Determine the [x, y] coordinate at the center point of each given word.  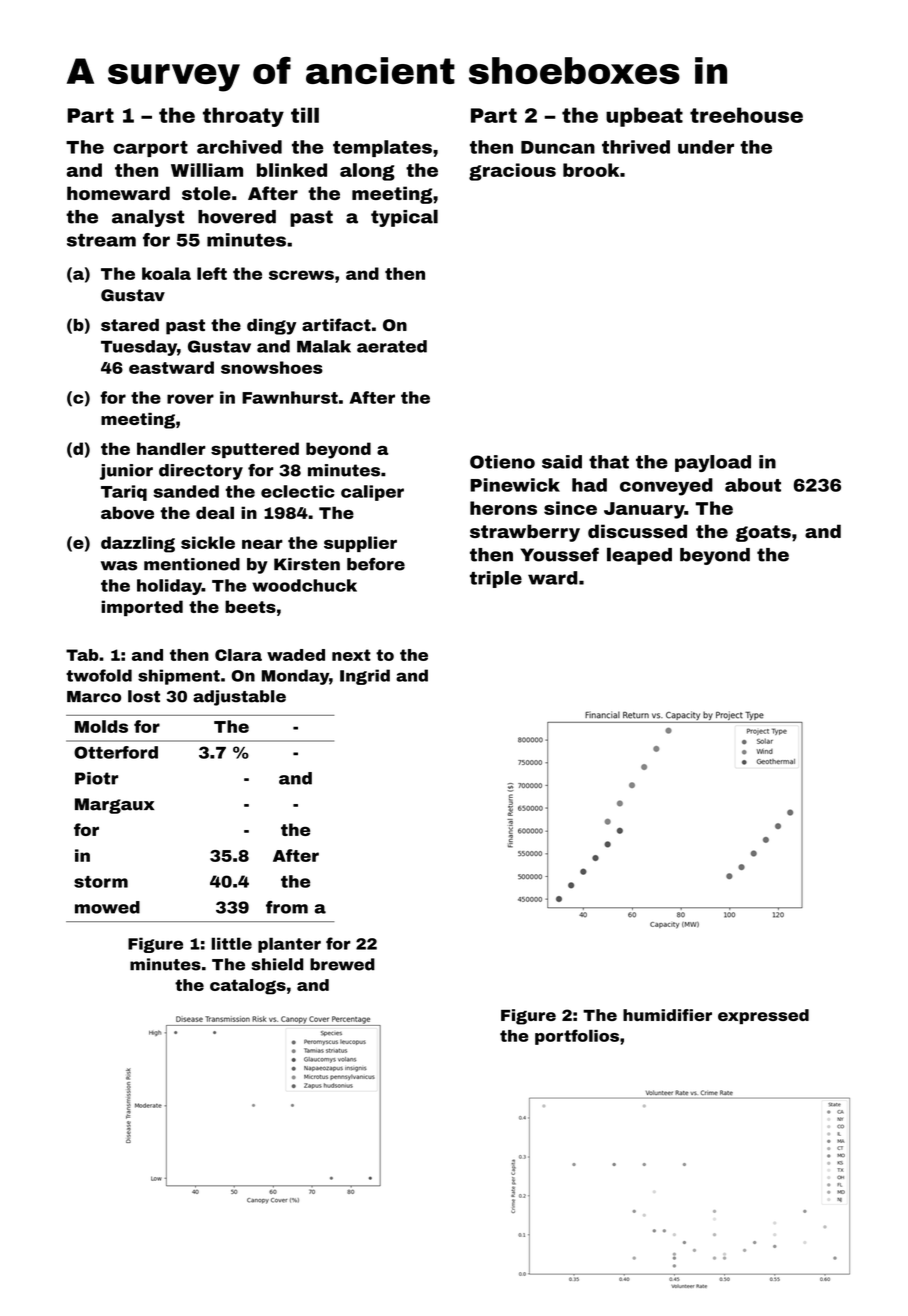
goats [763, 533]
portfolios [577, 1037]
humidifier [667, 1015]
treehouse [746, 115]
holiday [169, 587]
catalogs [248, 987]
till [305, 115]
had [589, 485]
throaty [243, 117]
